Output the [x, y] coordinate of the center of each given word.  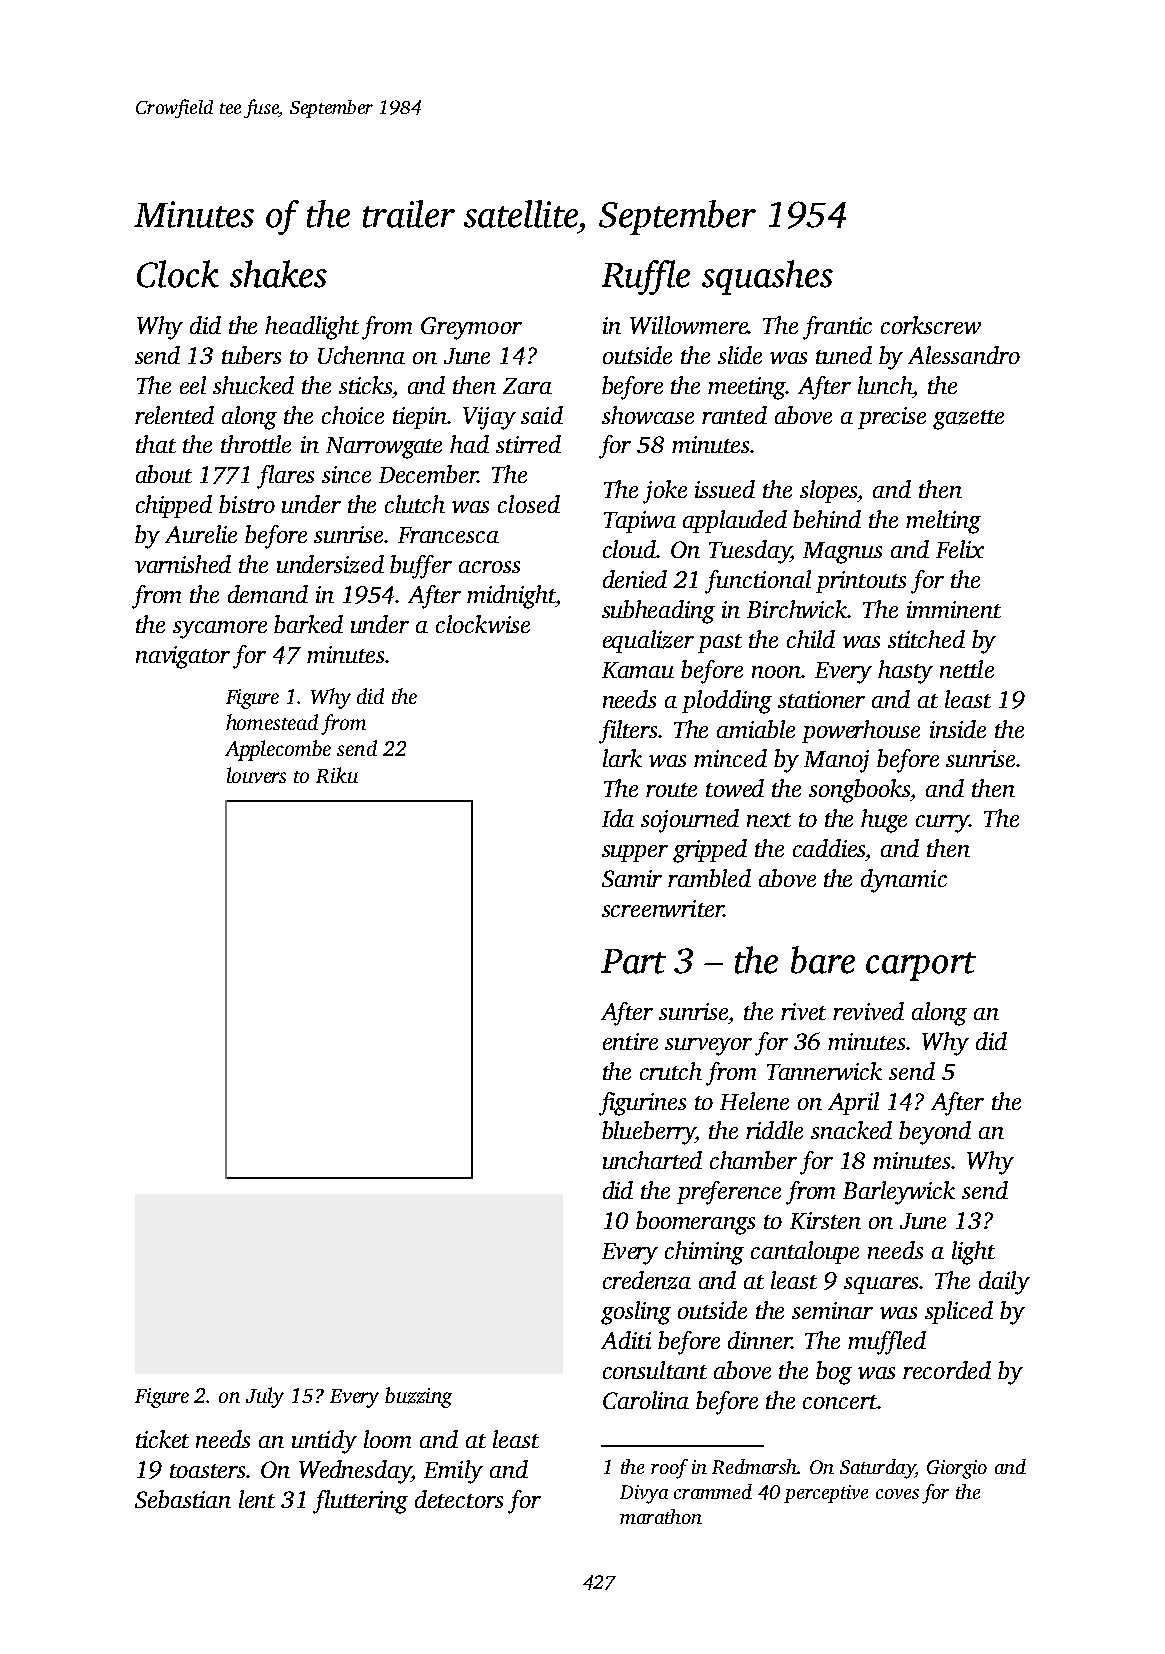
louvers [256, 775]
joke [665, 492]
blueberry [648, 1133]
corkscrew [931, 325]
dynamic [904, 881]
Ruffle [646, 277]
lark [622, 758]
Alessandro [964, 355]
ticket [162, 1439]
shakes [278, 274]
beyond [935, 1133]
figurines [642, 1104]
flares [285, 477]
